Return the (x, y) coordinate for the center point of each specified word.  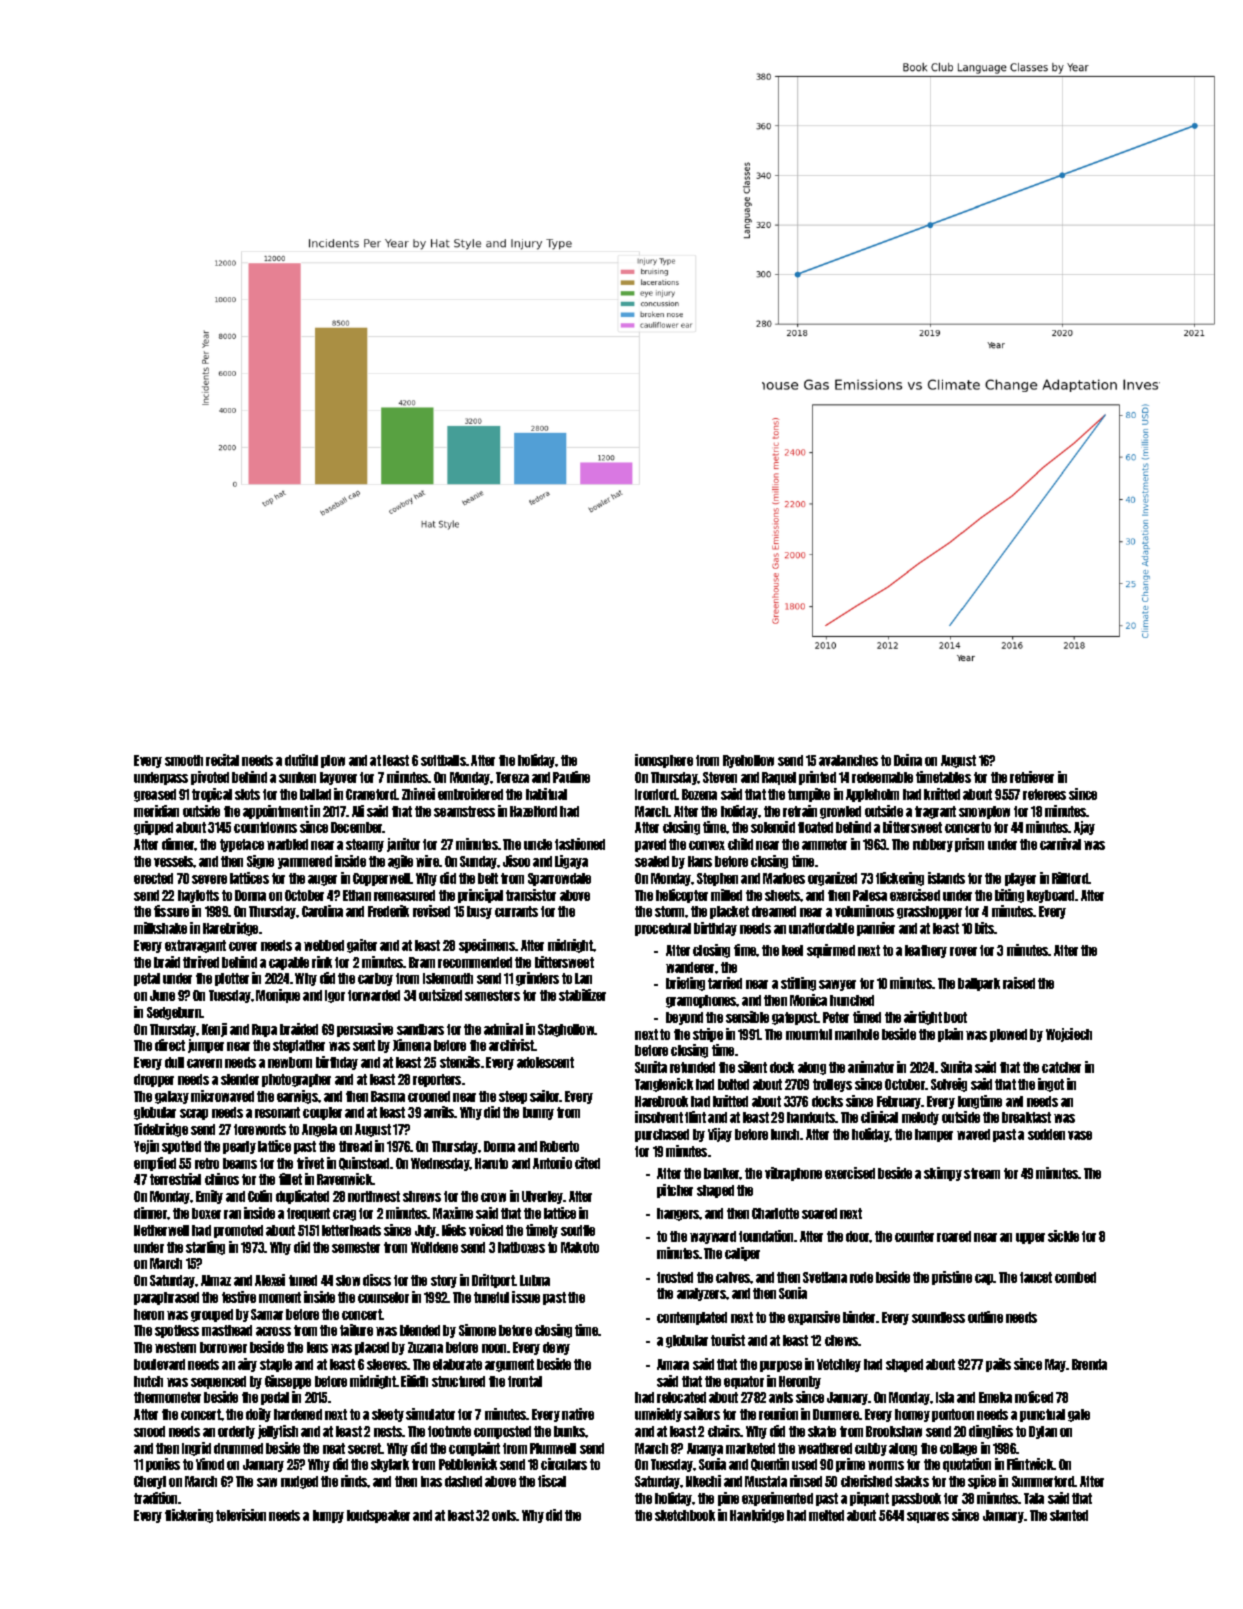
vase (1080, 1135)
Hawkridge (757, 1516)
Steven (720, 777)
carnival (1060, 844)
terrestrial (175, 1179)
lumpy (328, 1516)
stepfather (299, 1046)
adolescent (545, 1062)
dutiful (301, 760)
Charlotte (775, 1213)
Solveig (949, 1085)
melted (826, 1515)
